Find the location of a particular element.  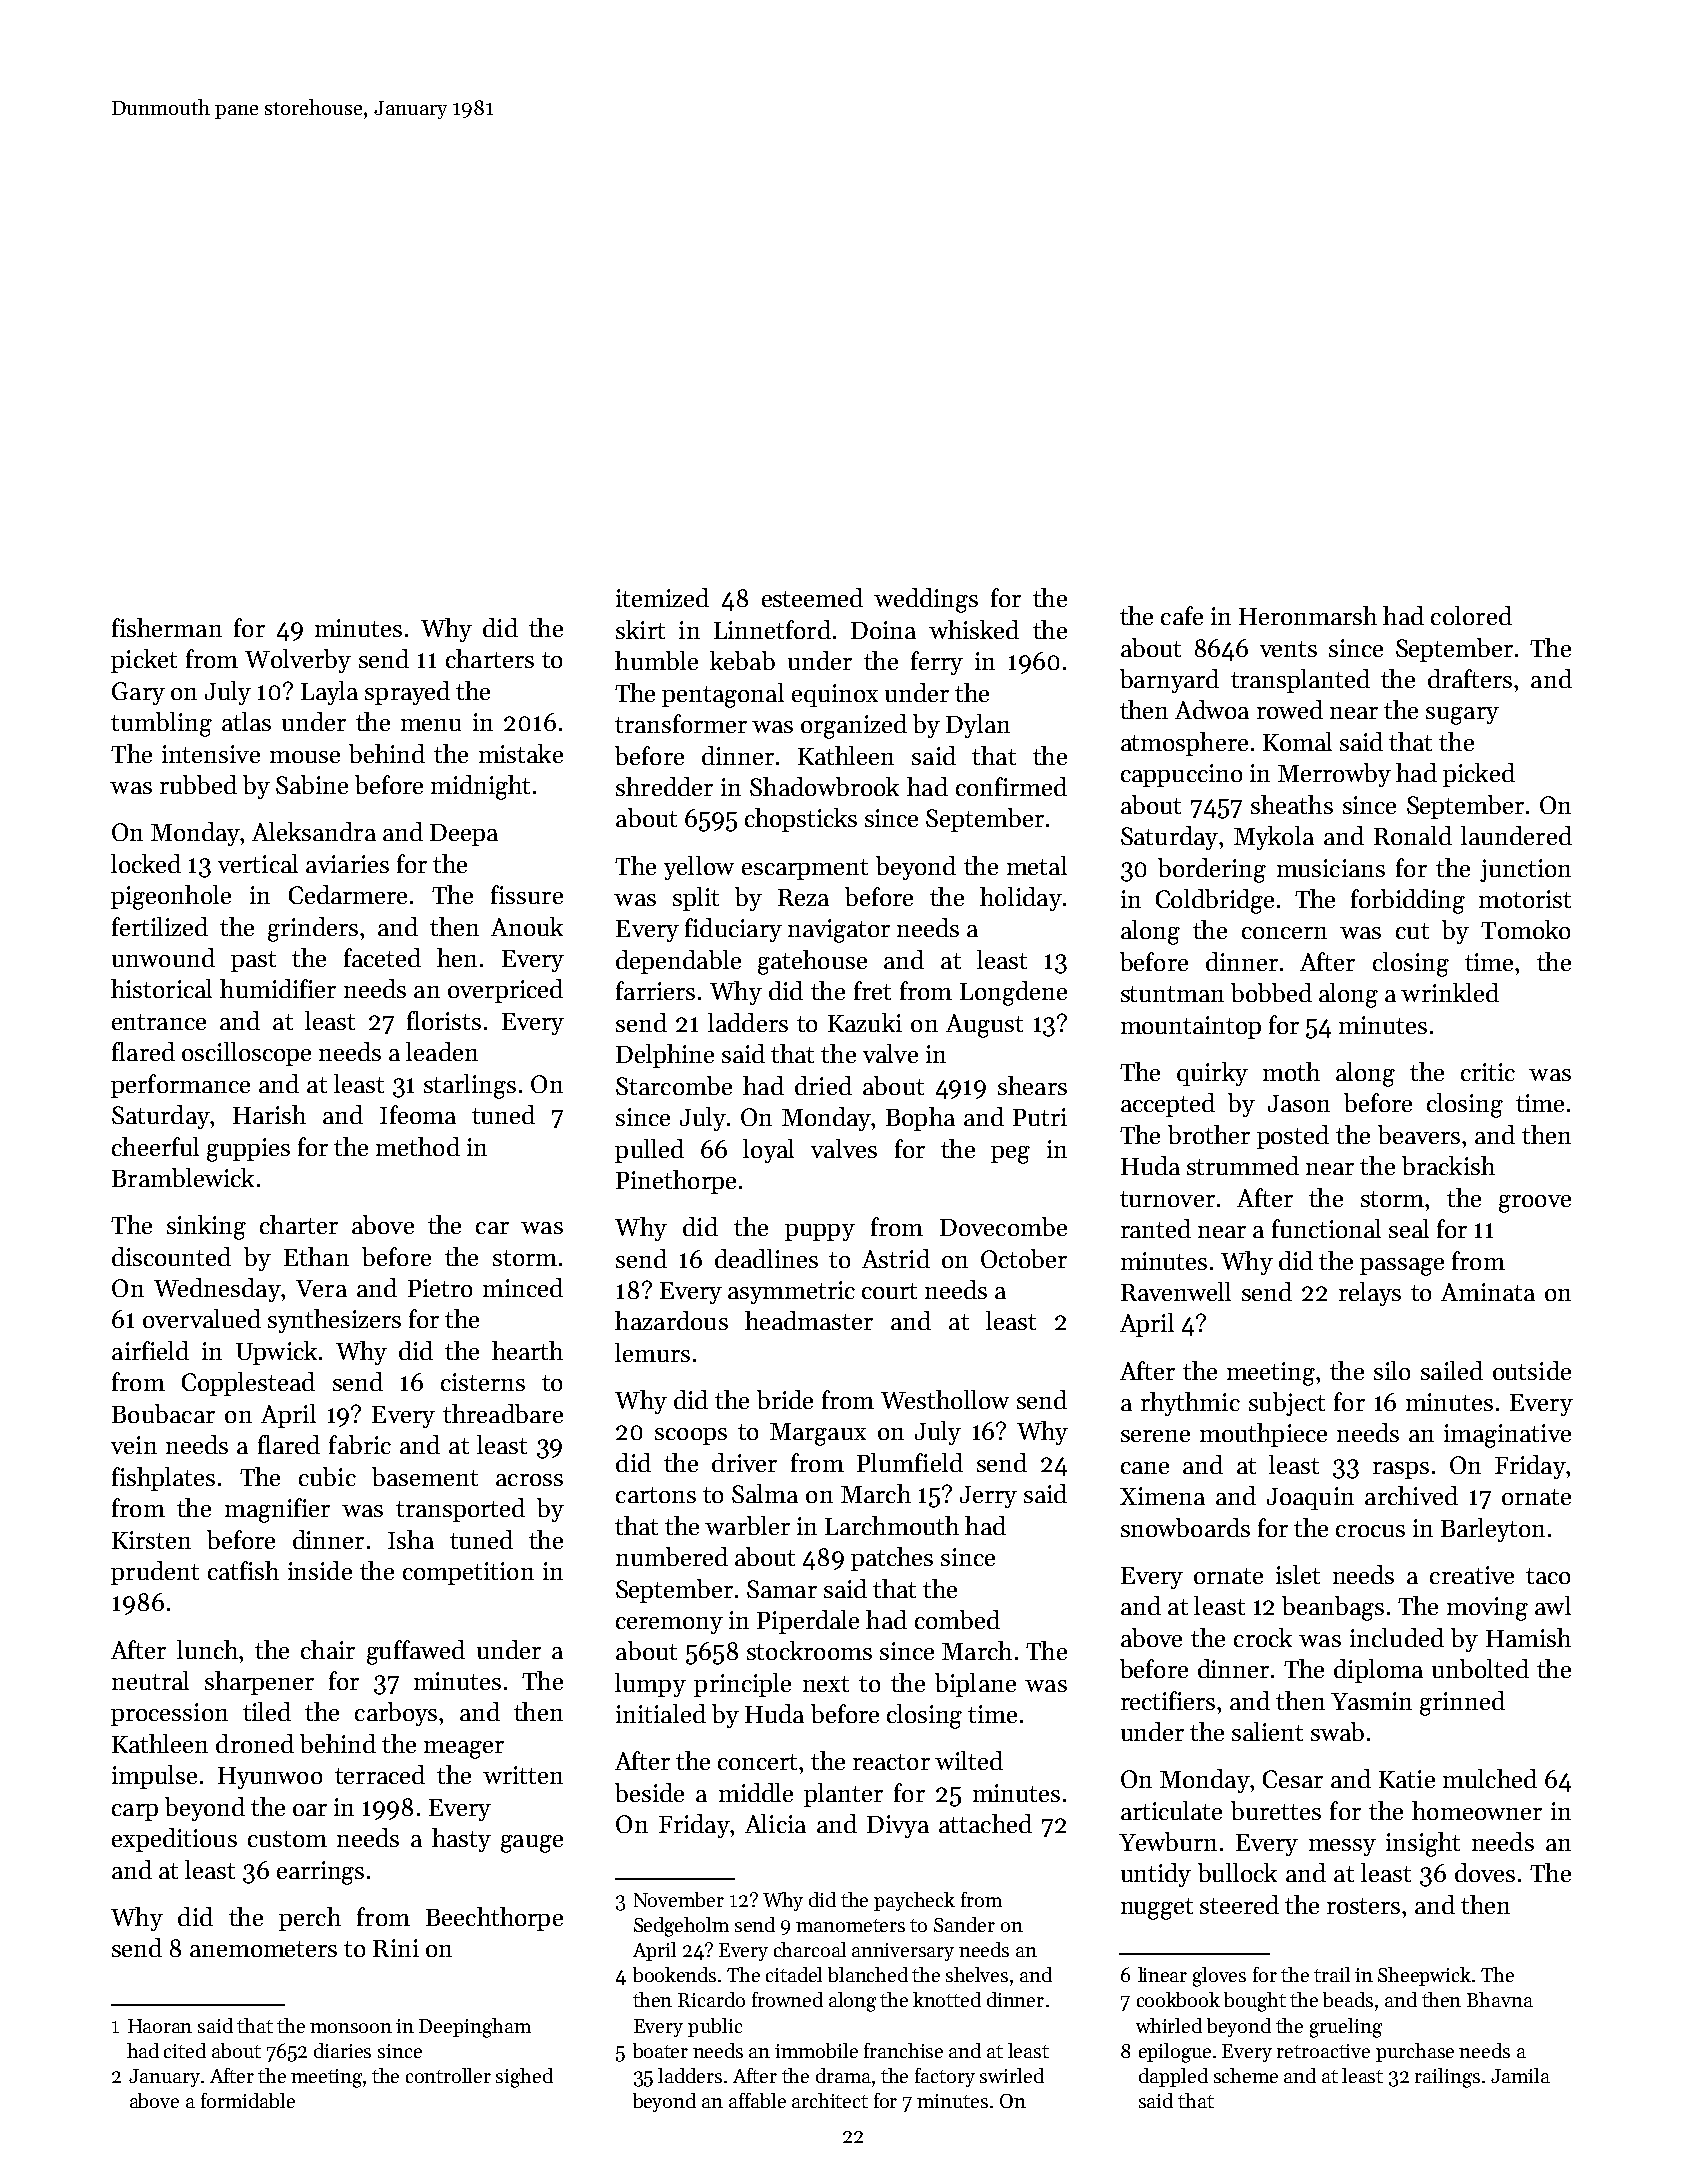

method is located at coordinates (418, 1146).
